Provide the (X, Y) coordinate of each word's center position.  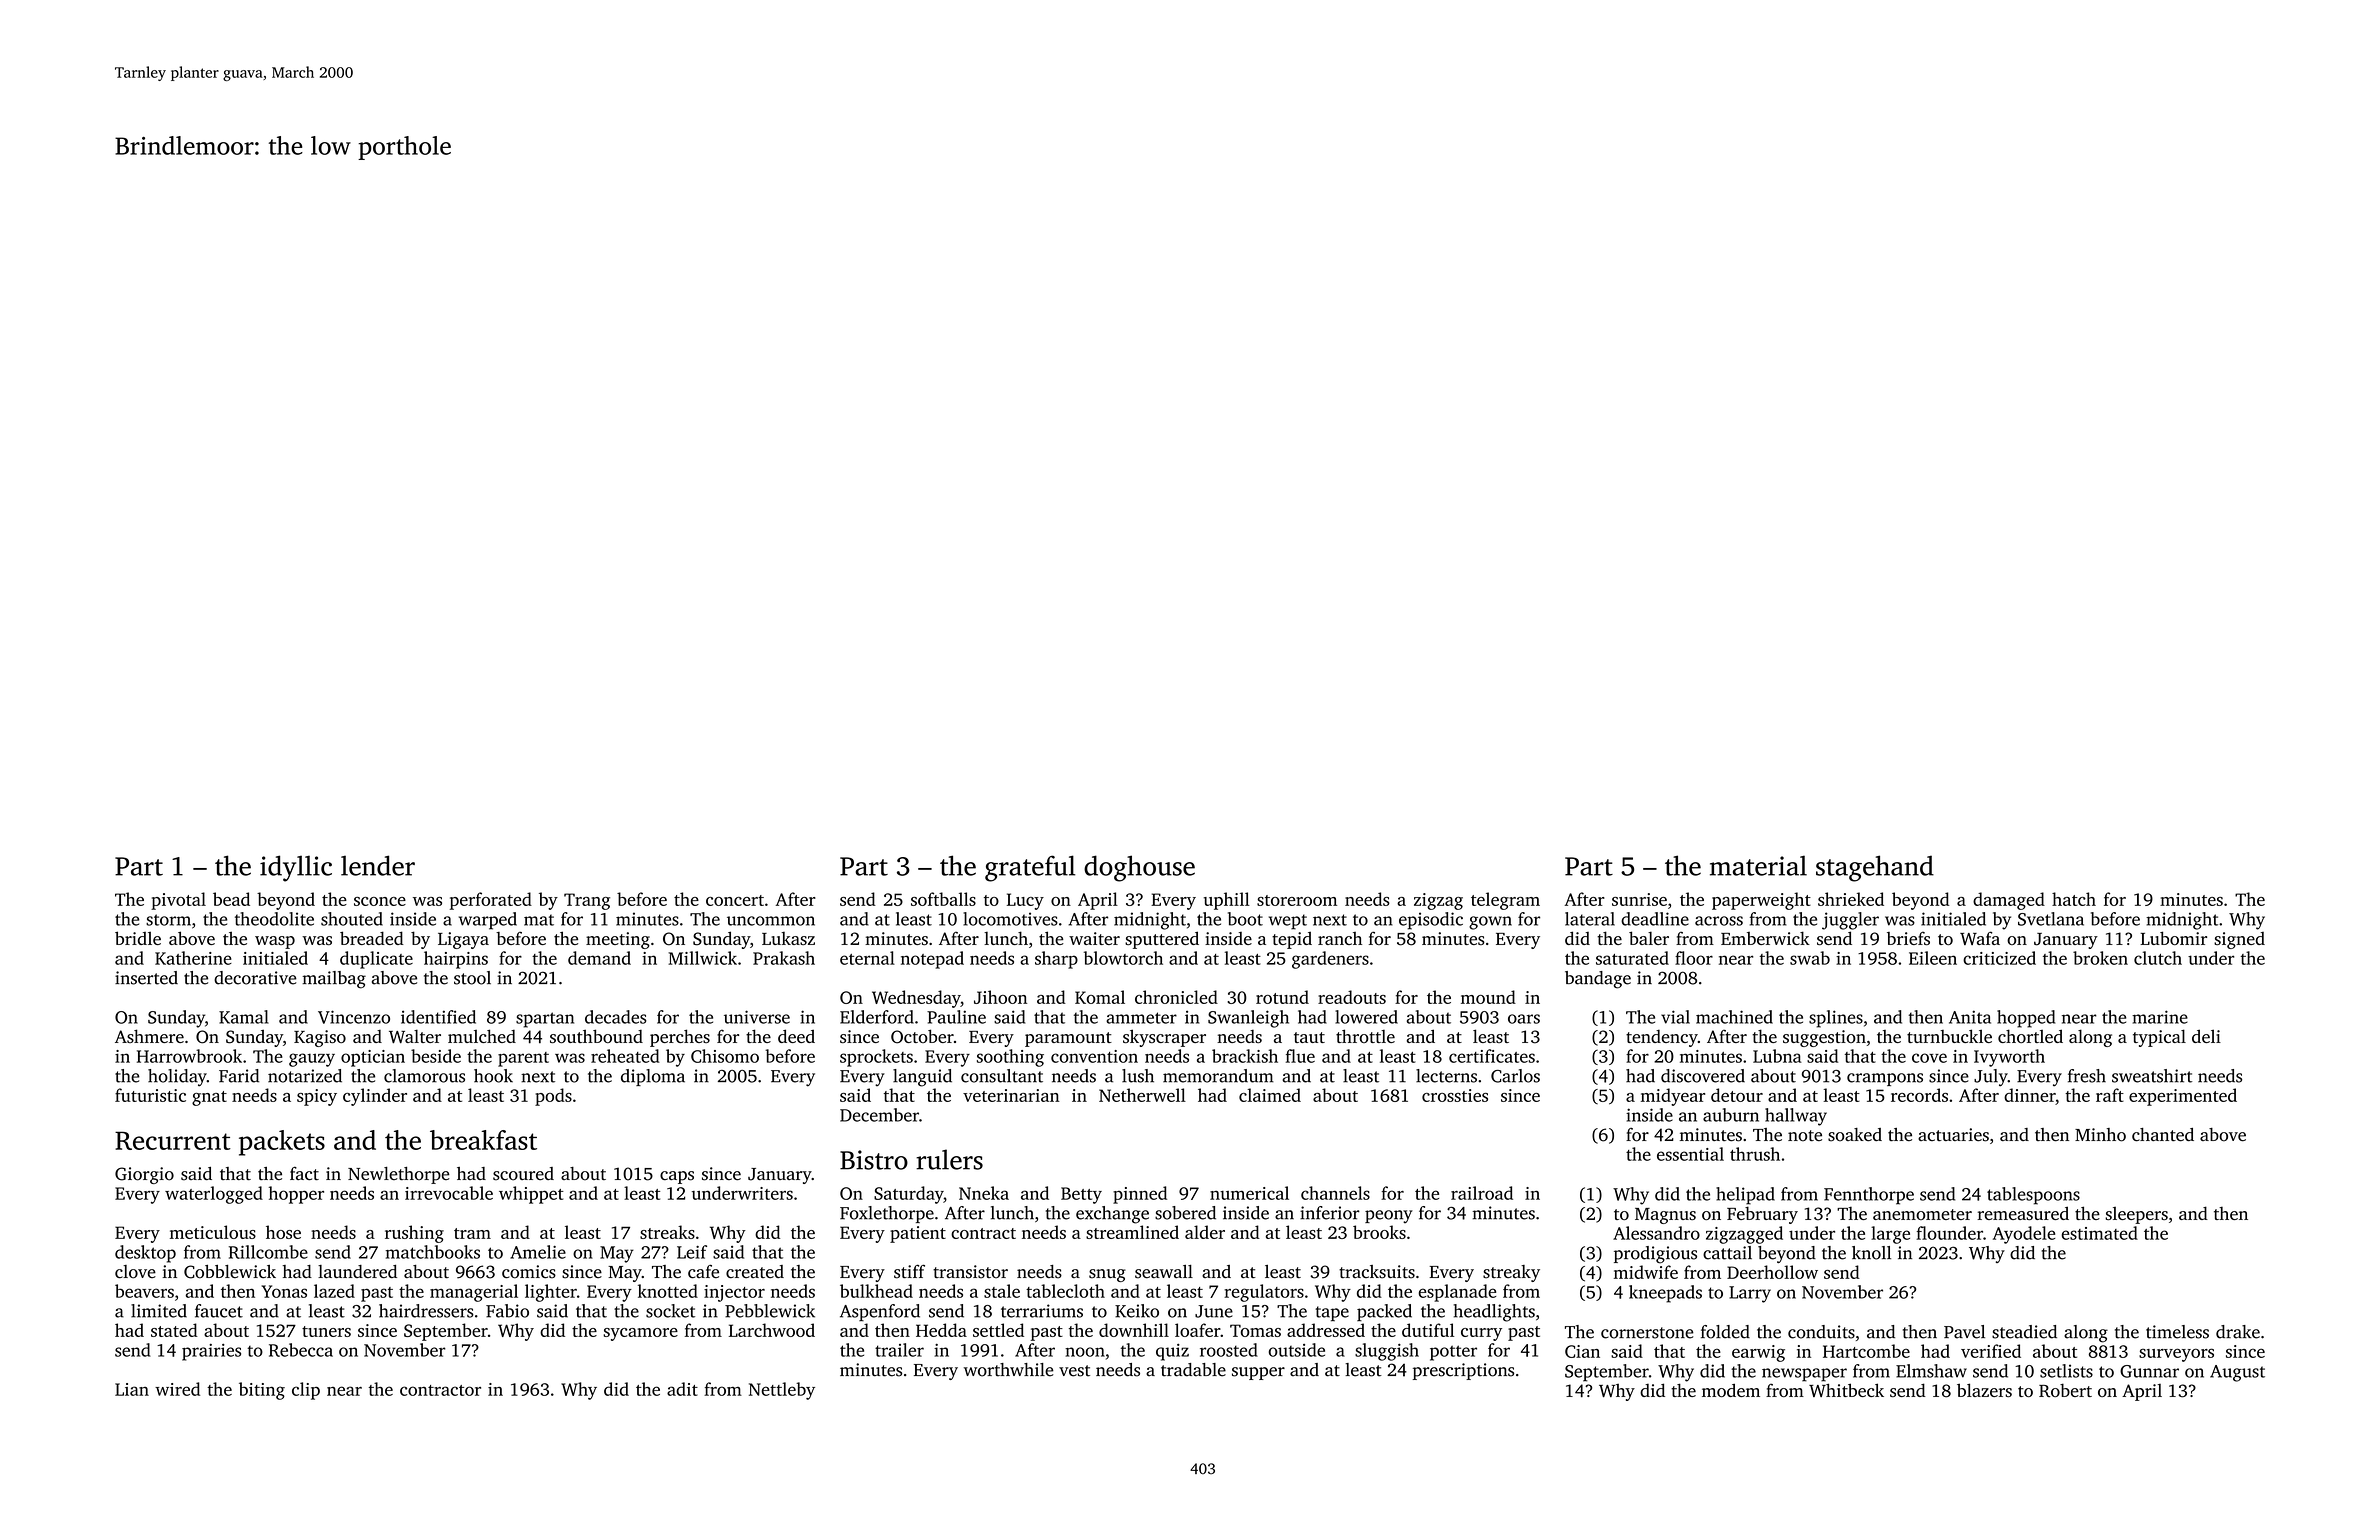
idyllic (296, 868)
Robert (2065, 1390)
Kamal (244, 1017)
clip (306, 1391)
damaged (2009, 901)
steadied (2024, 1332)
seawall (1164, 1272)
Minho (2100, 1135)
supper (1258, 1373)
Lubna (1777, 1056)
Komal (1100, 997)
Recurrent (173, 1140)
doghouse (1139, 868)
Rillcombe (268, 1252)
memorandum (1218, 1076)
